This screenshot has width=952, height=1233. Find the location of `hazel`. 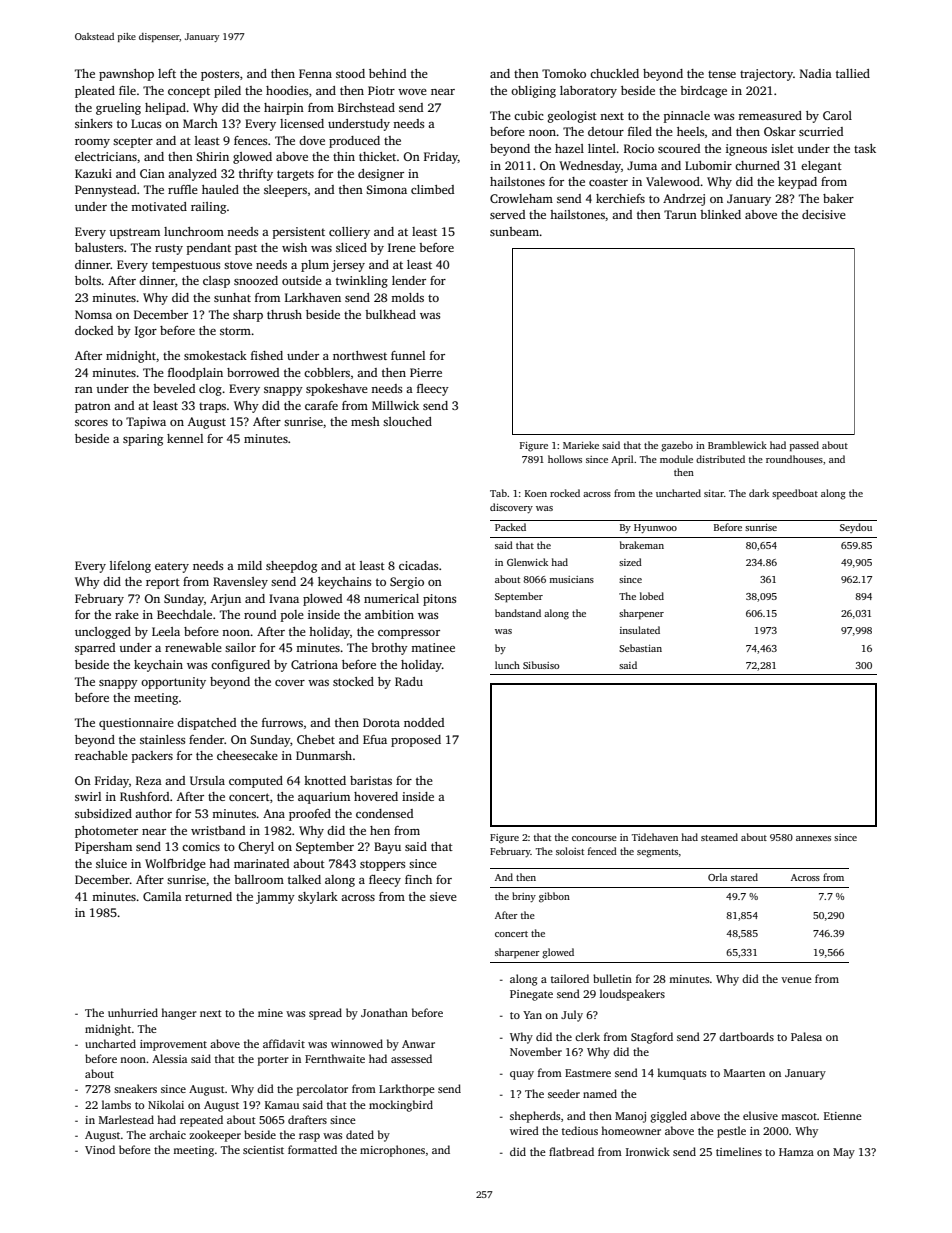

hazel is located at coordinates (569, 148).
